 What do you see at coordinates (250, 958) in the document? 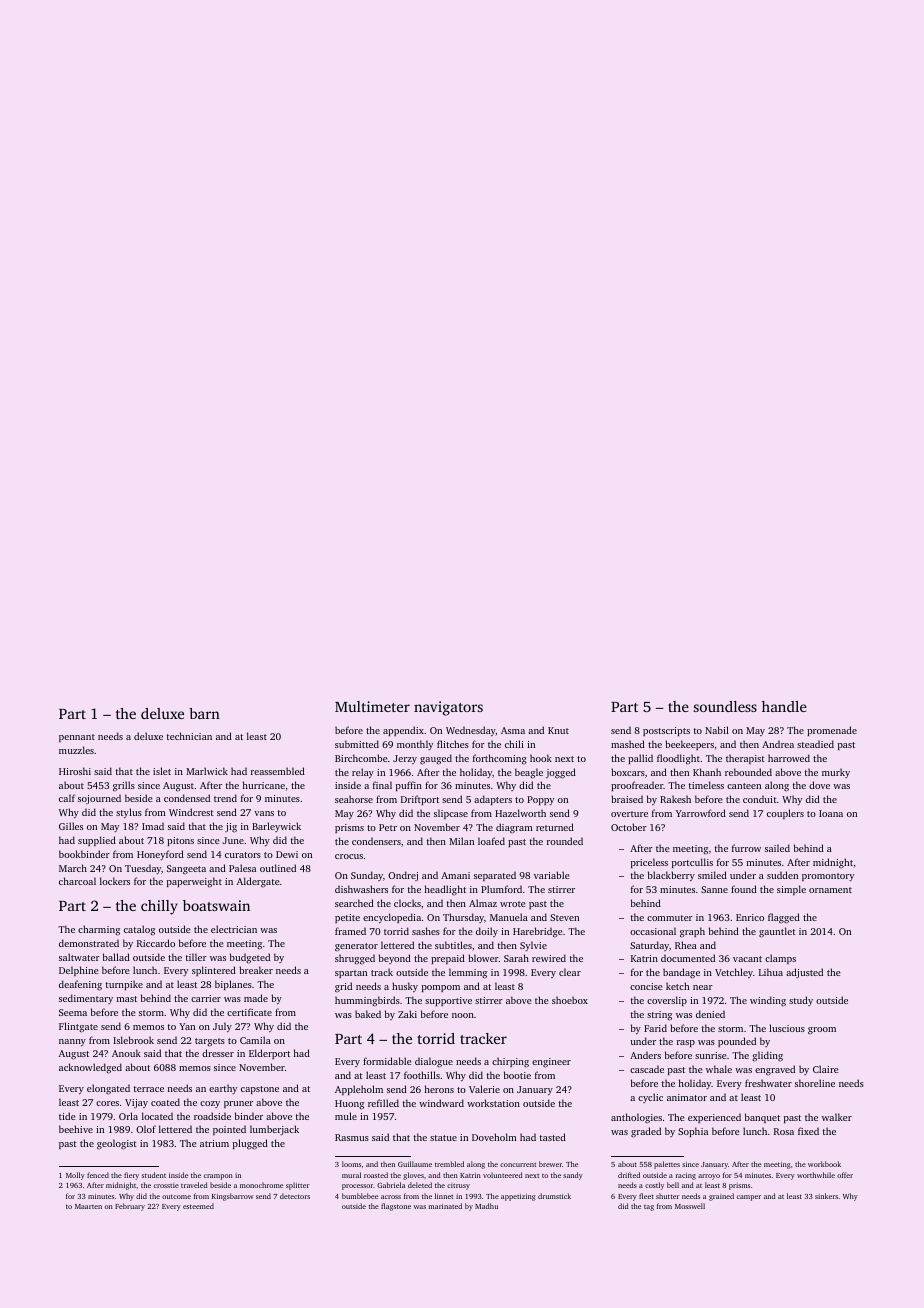
I see `budgeted` at bounding box center [250, 958].
